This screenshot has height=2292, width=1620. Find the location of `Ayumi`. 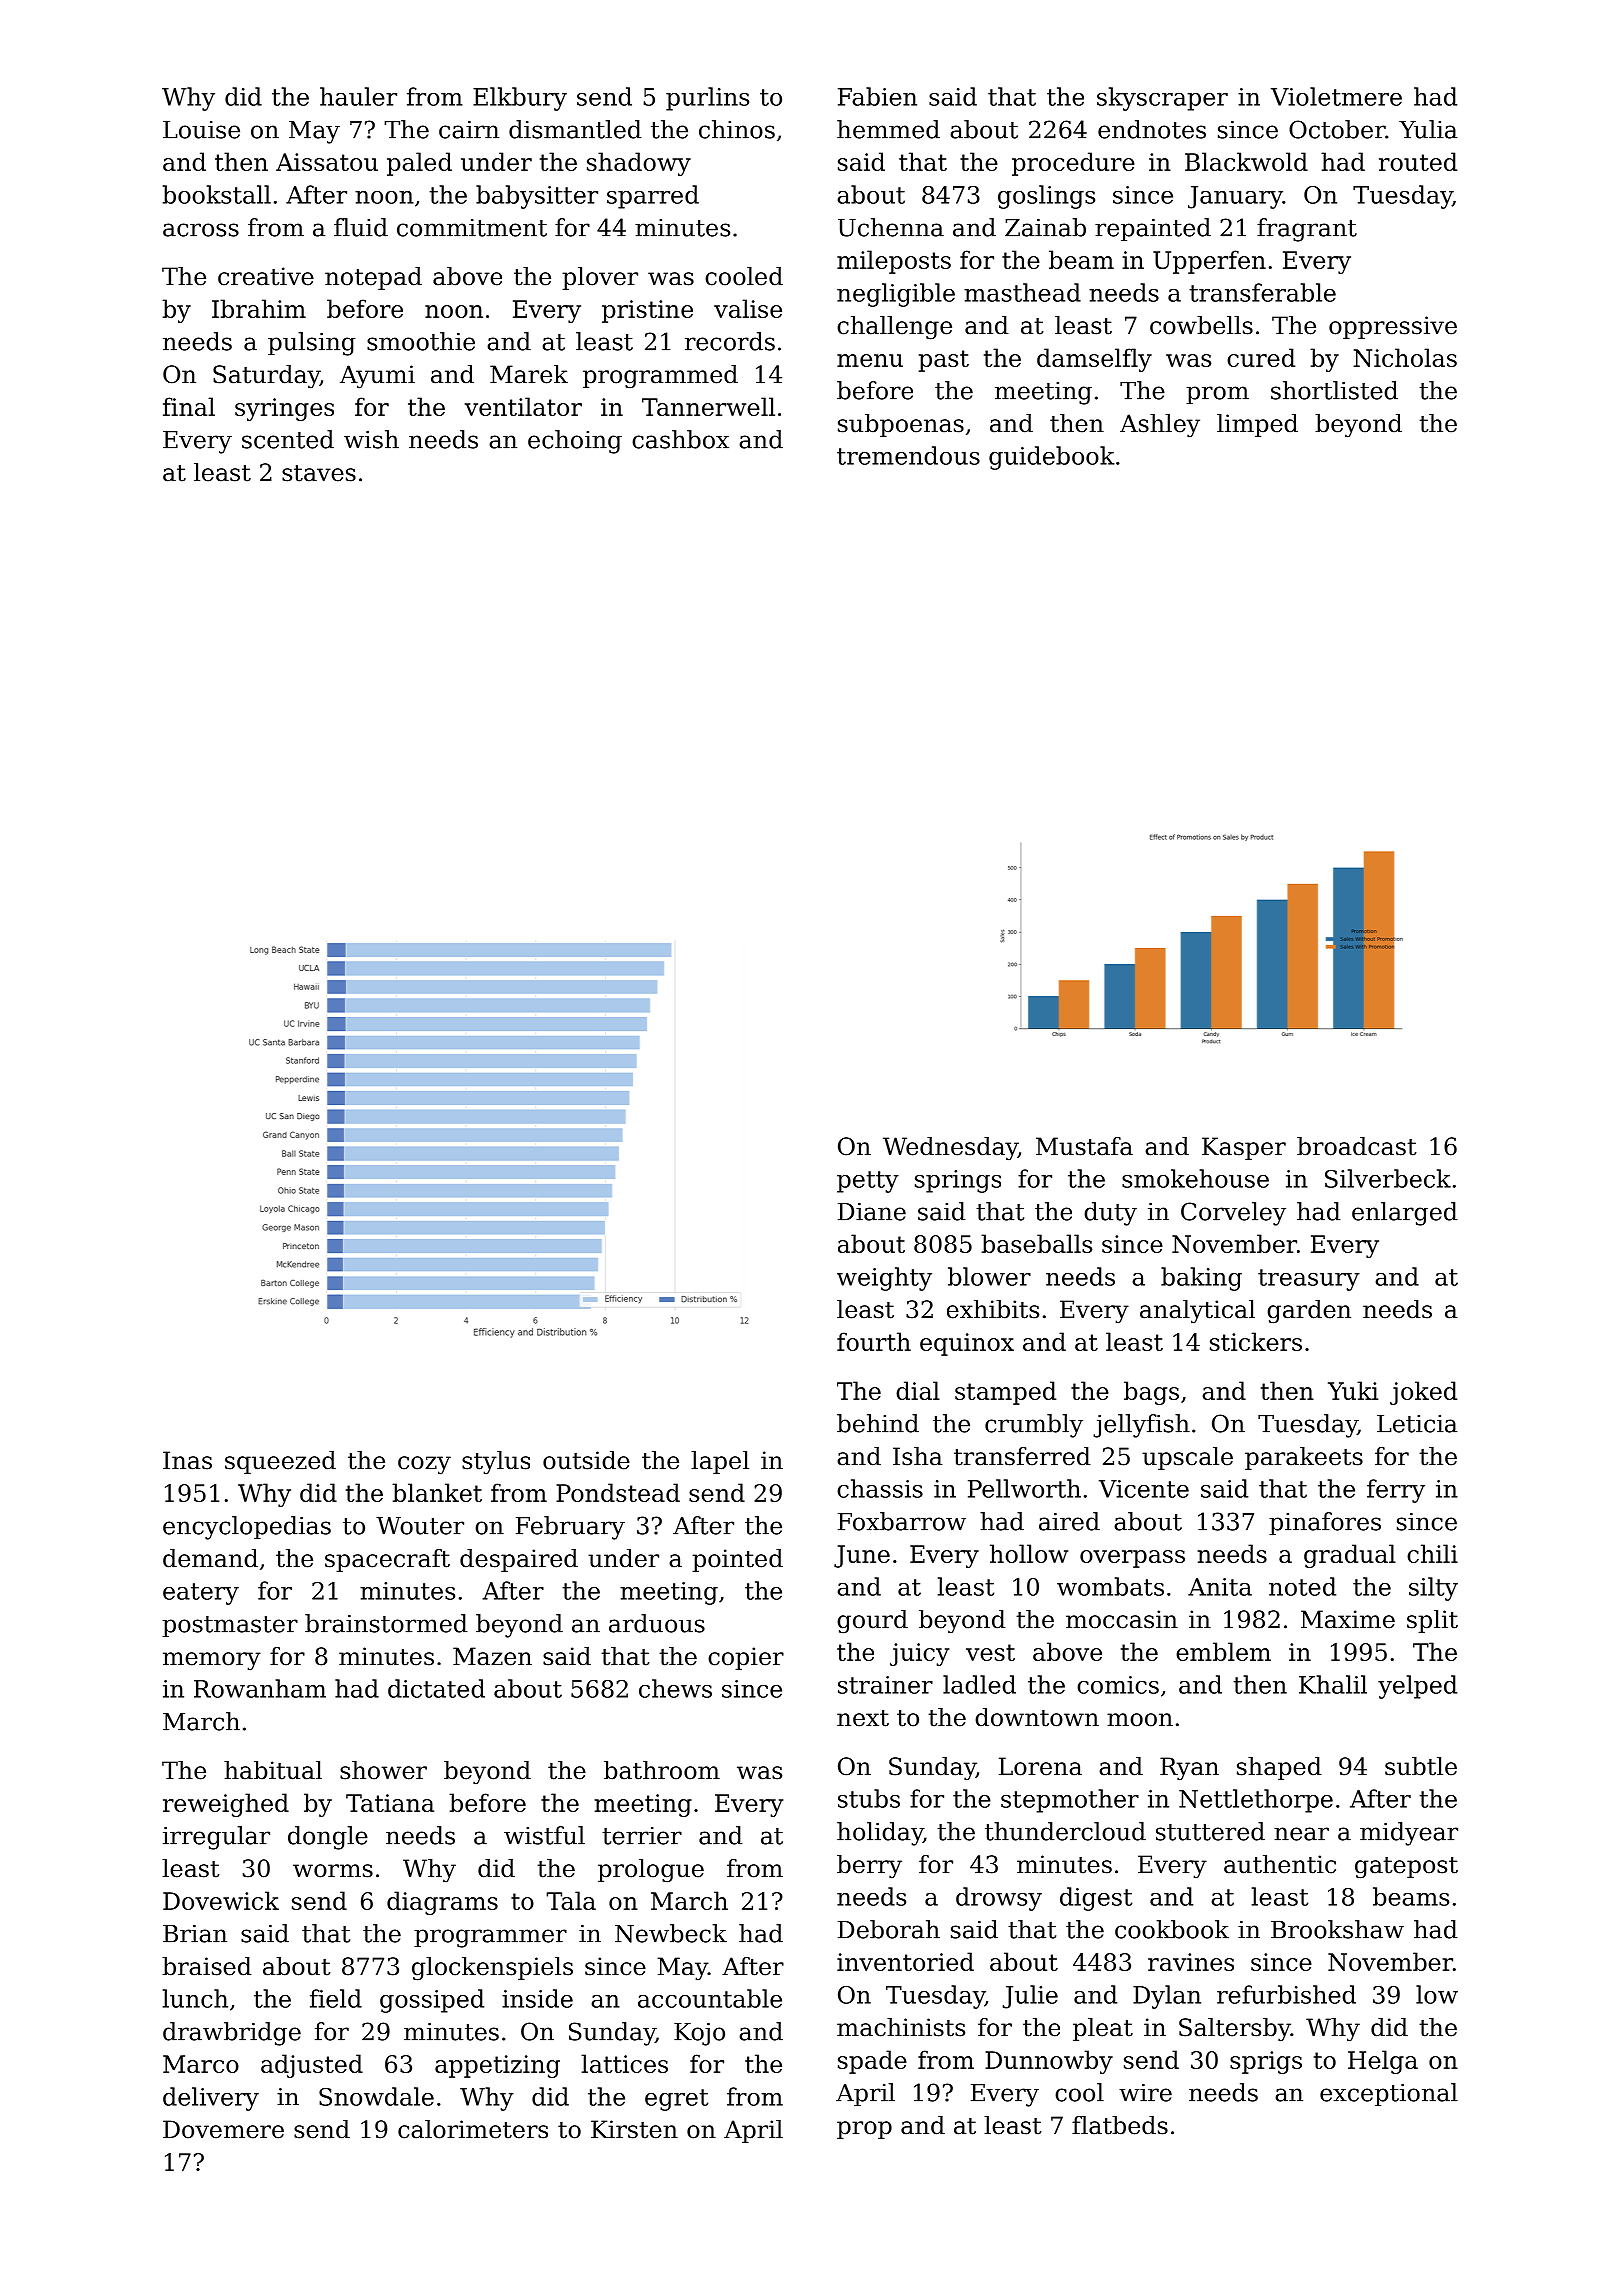

Ayumi is located at coordinates (377, 377).
